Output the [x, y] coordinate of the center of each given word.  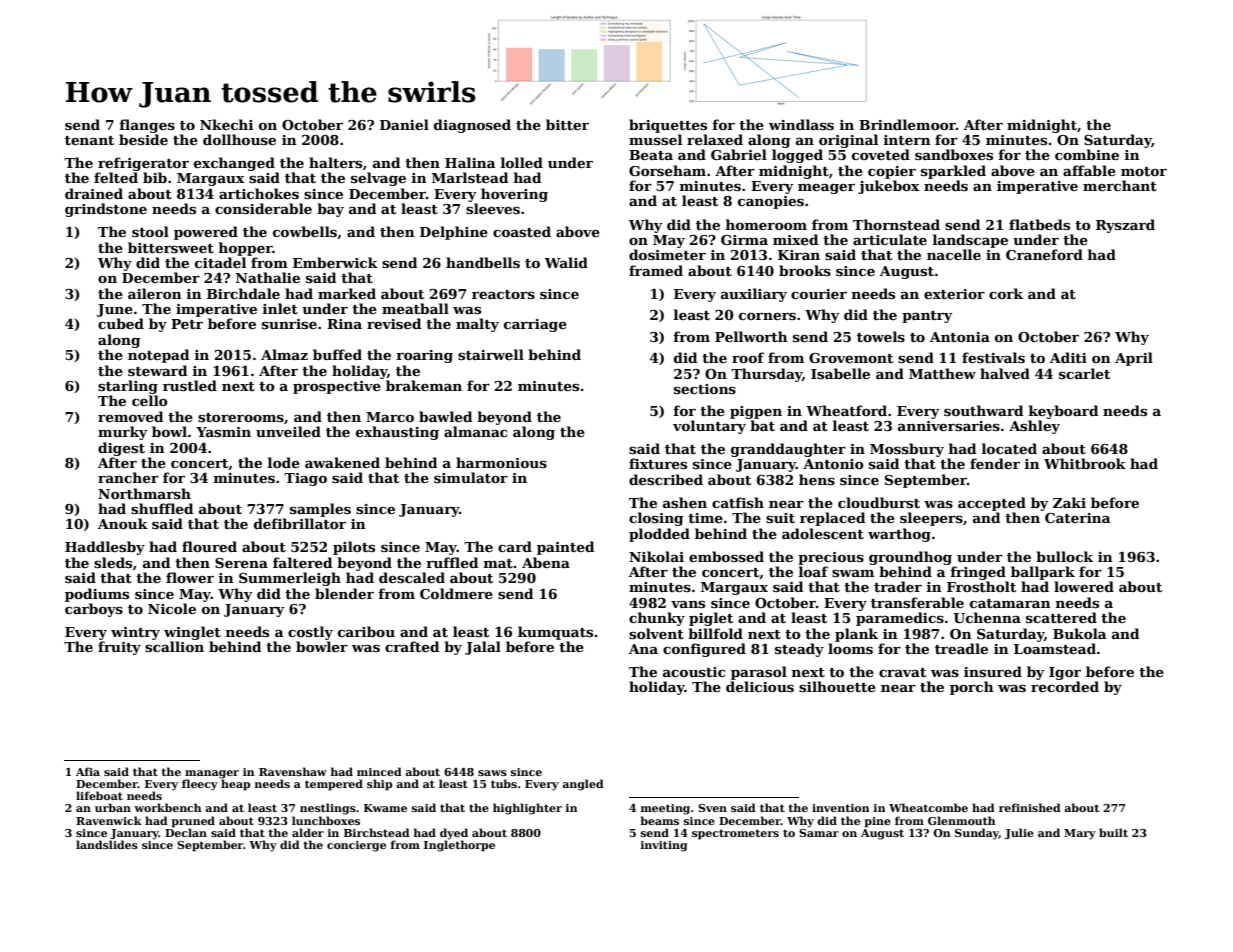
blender [344, 593]
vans [688, 604]
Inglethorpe [459, 846]
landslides [107, 844]
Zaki [1069, 502]
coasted [522, 231]
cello [150, 400]
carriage [535, 325]
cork [1006, 293]
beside [143, 139]
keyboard [1063, 412]
